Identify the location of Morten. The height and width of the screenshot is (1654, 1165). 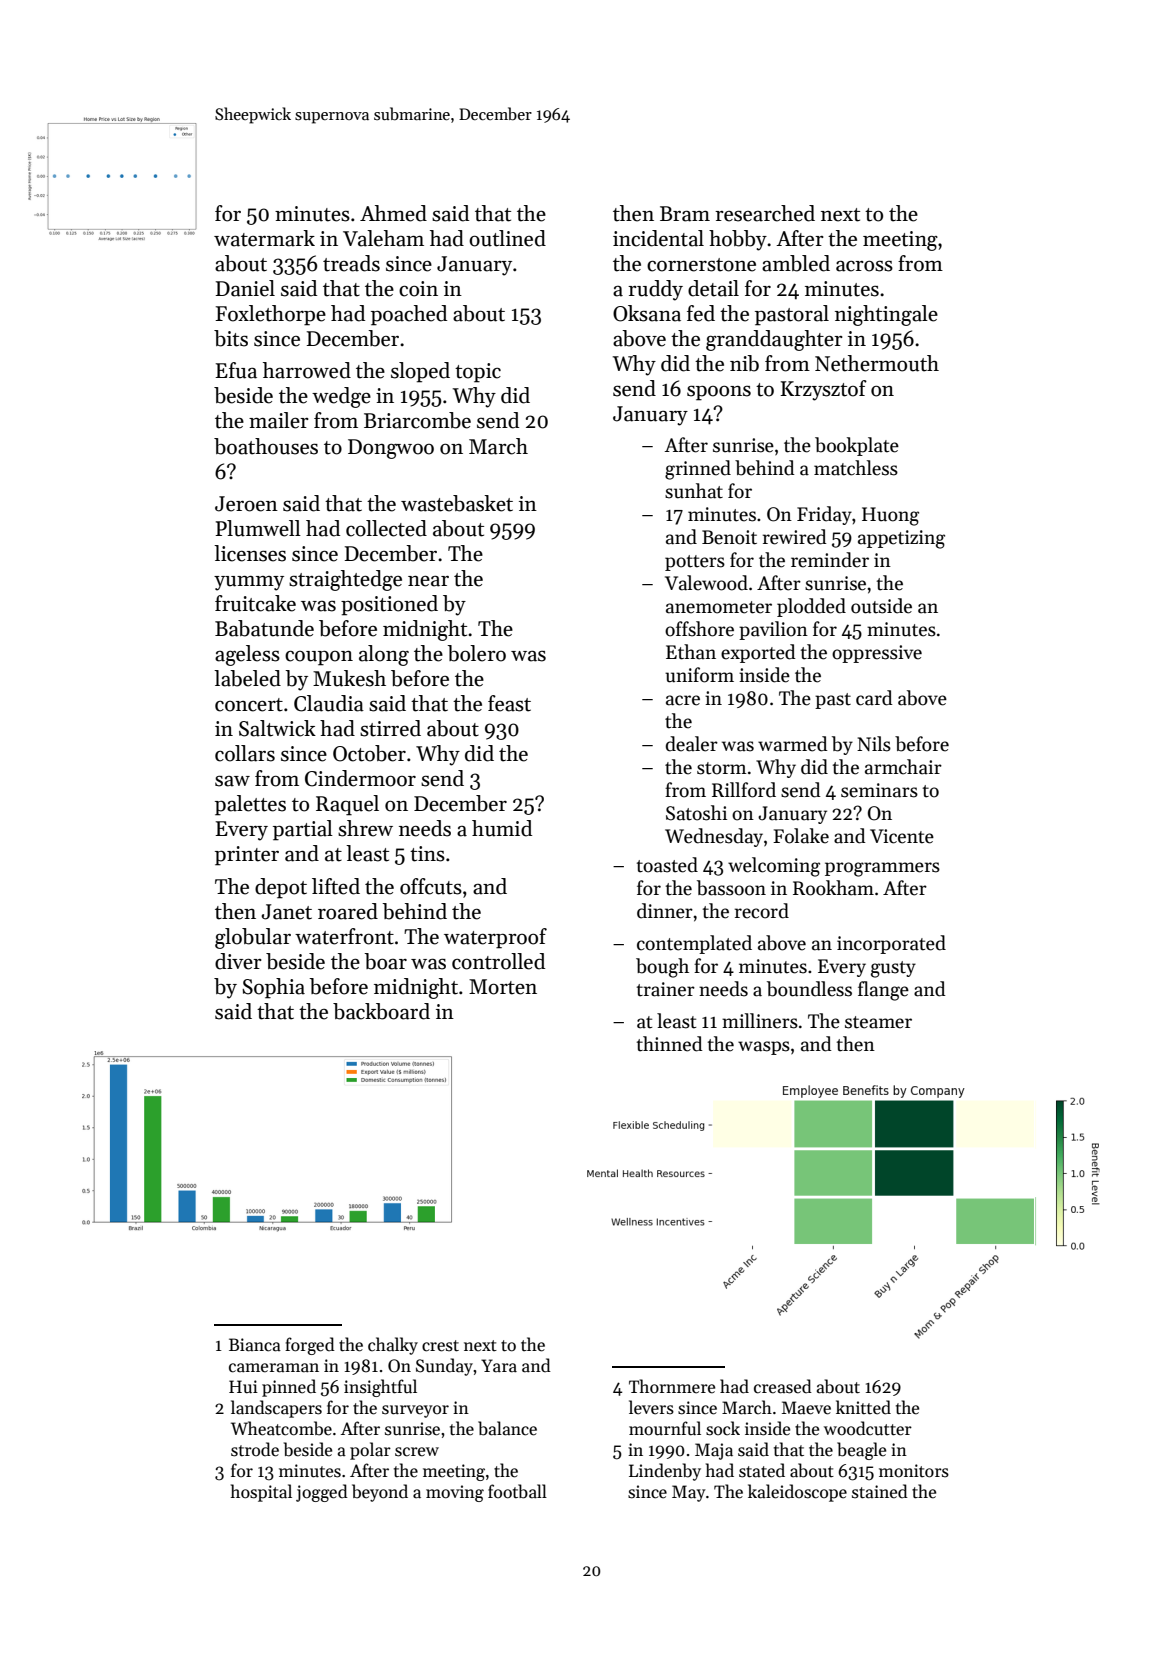
(503, 987).
